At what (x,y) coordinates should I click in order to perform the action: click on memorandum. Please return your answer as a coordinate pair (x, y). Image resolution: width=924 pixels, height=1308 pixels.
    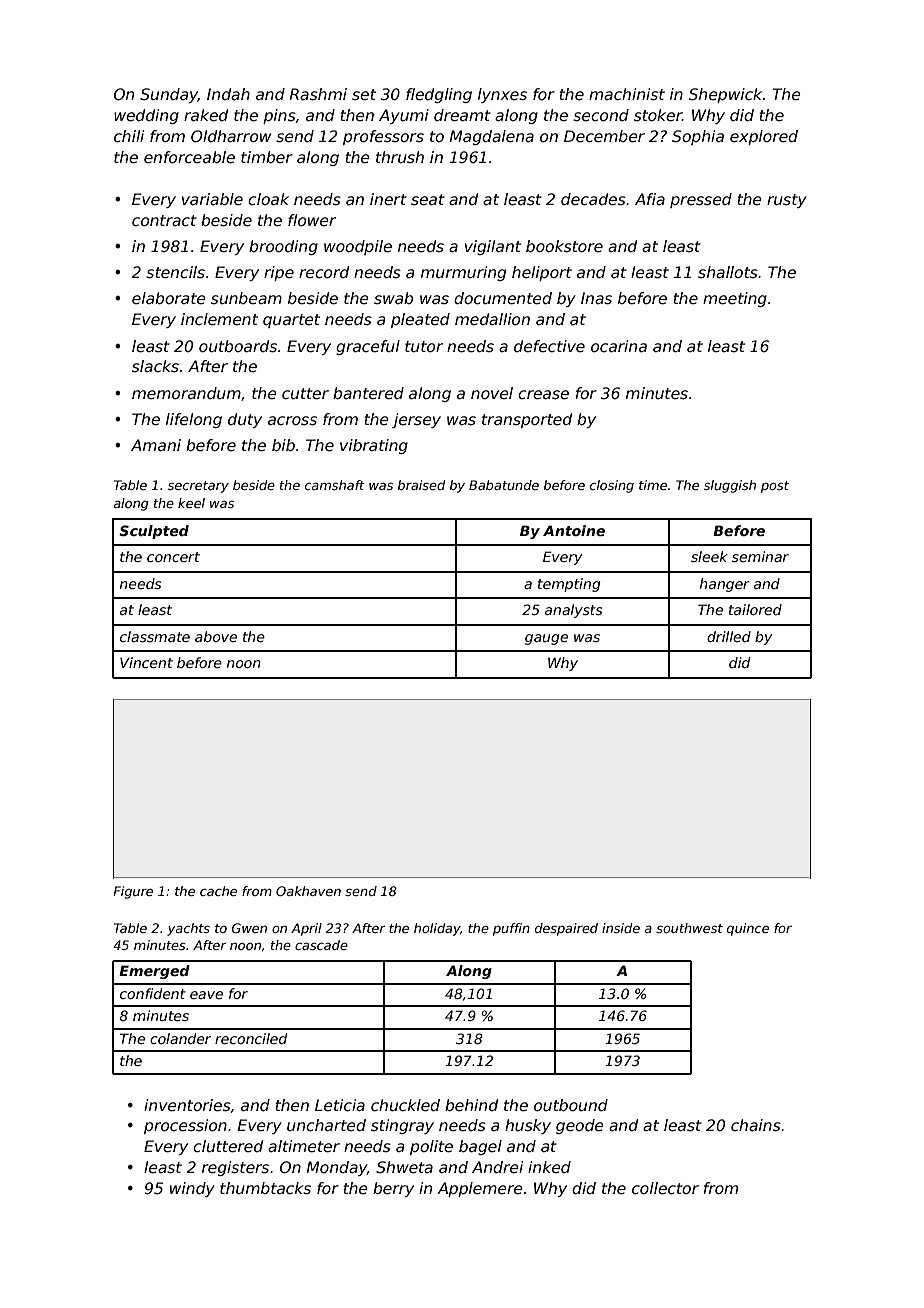
    Looking at the image, I should click on (186, 393).
